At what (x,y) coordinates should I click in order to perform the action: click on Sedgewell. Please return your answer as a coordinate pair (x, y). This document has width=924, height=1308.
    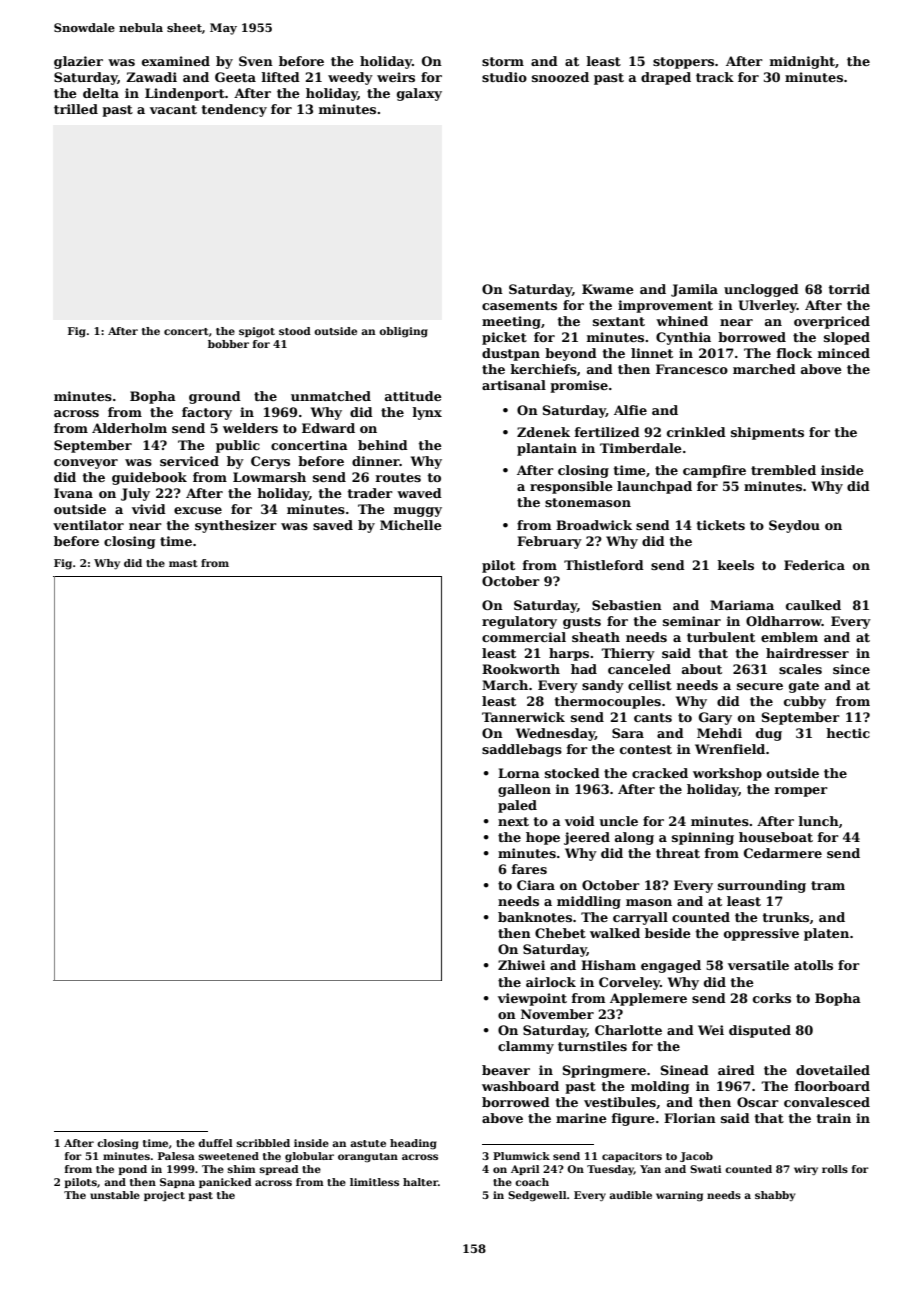
    Looking at the image, I should click on (537, 1196).
